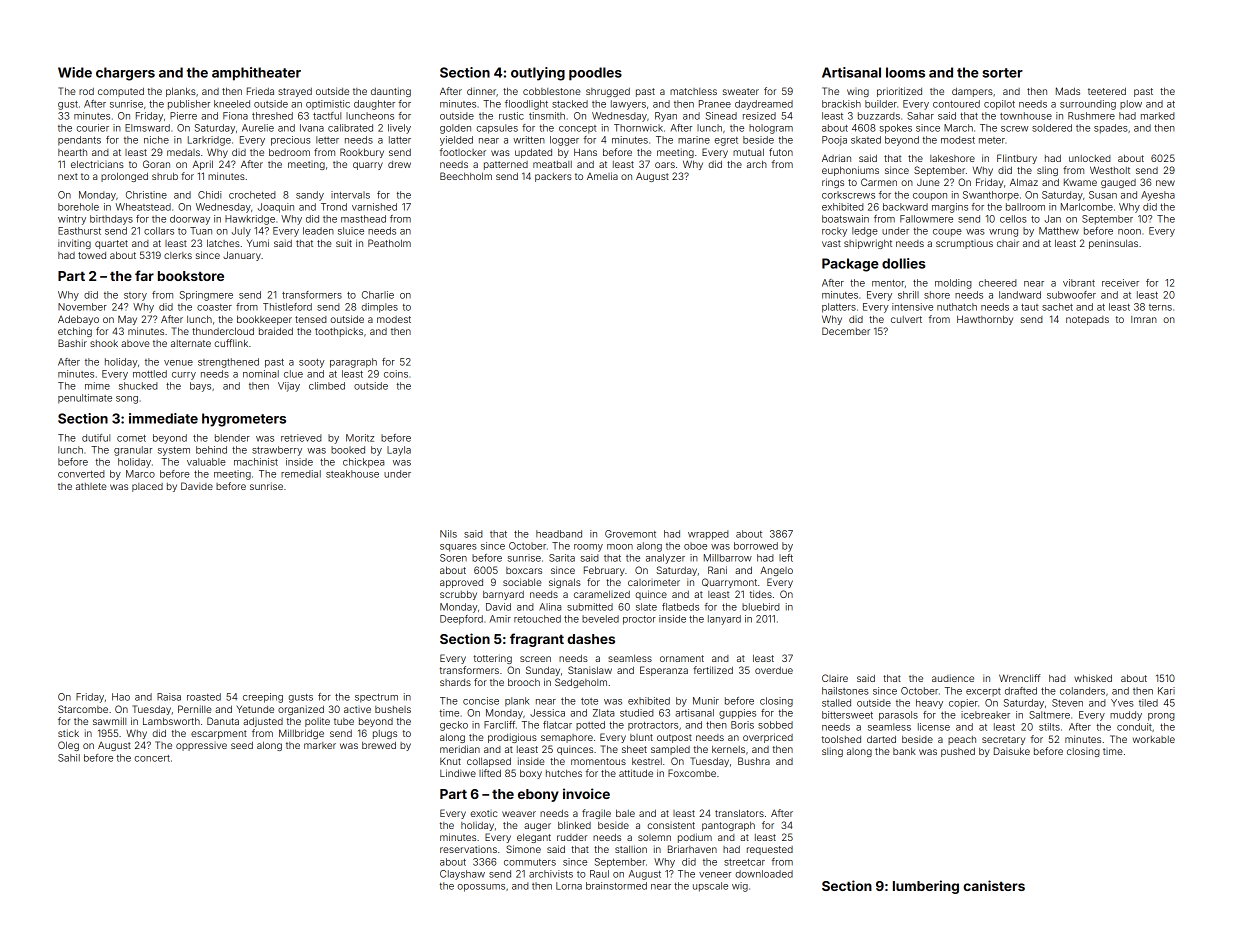  Describe the element at coordinates (905, 72) in the screenshot. I see `looms` at that location.
